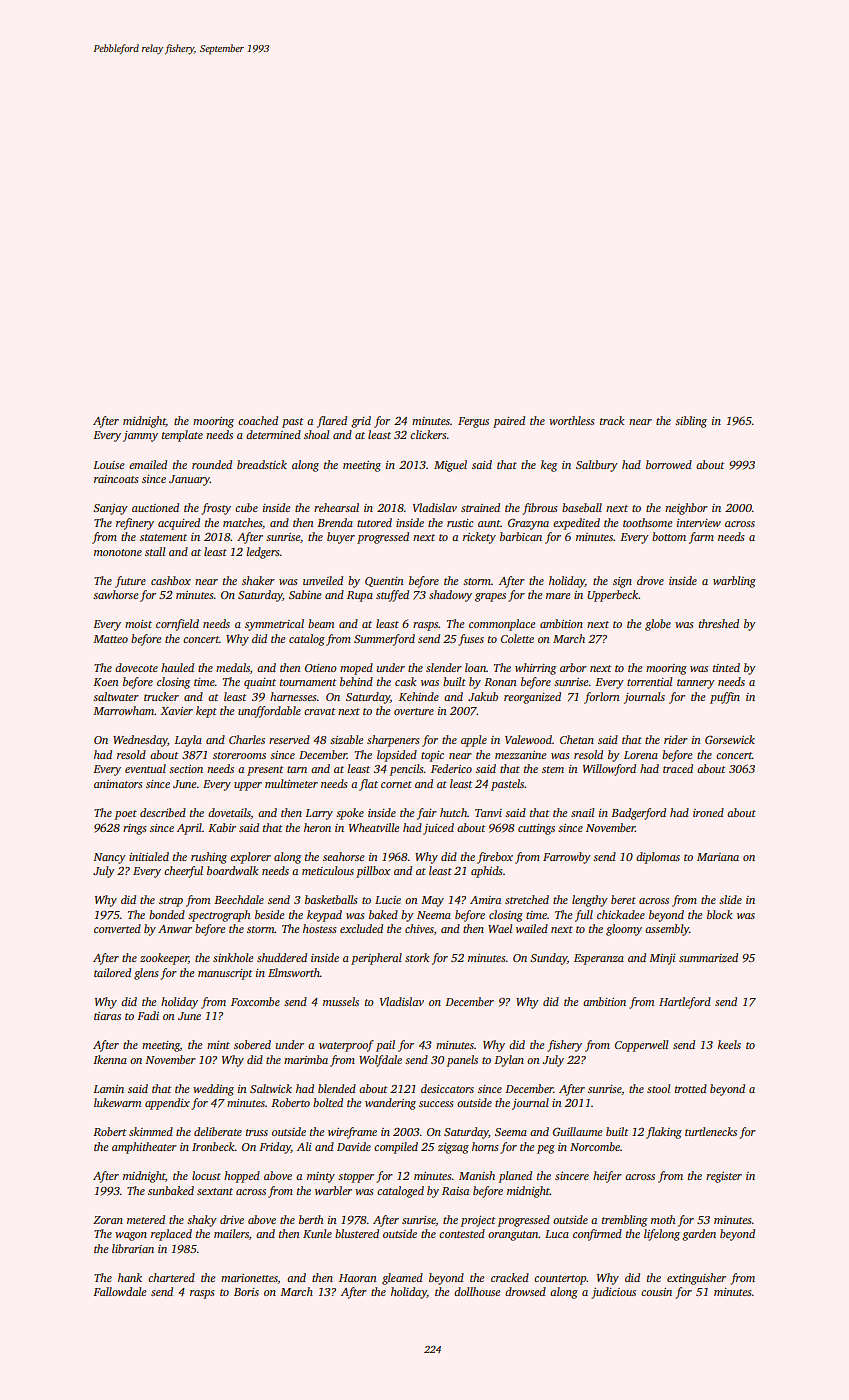  What do you see at coordinates (361, 928) in the screenshot?
I see `excluded` at bounding box center [361, 928].
